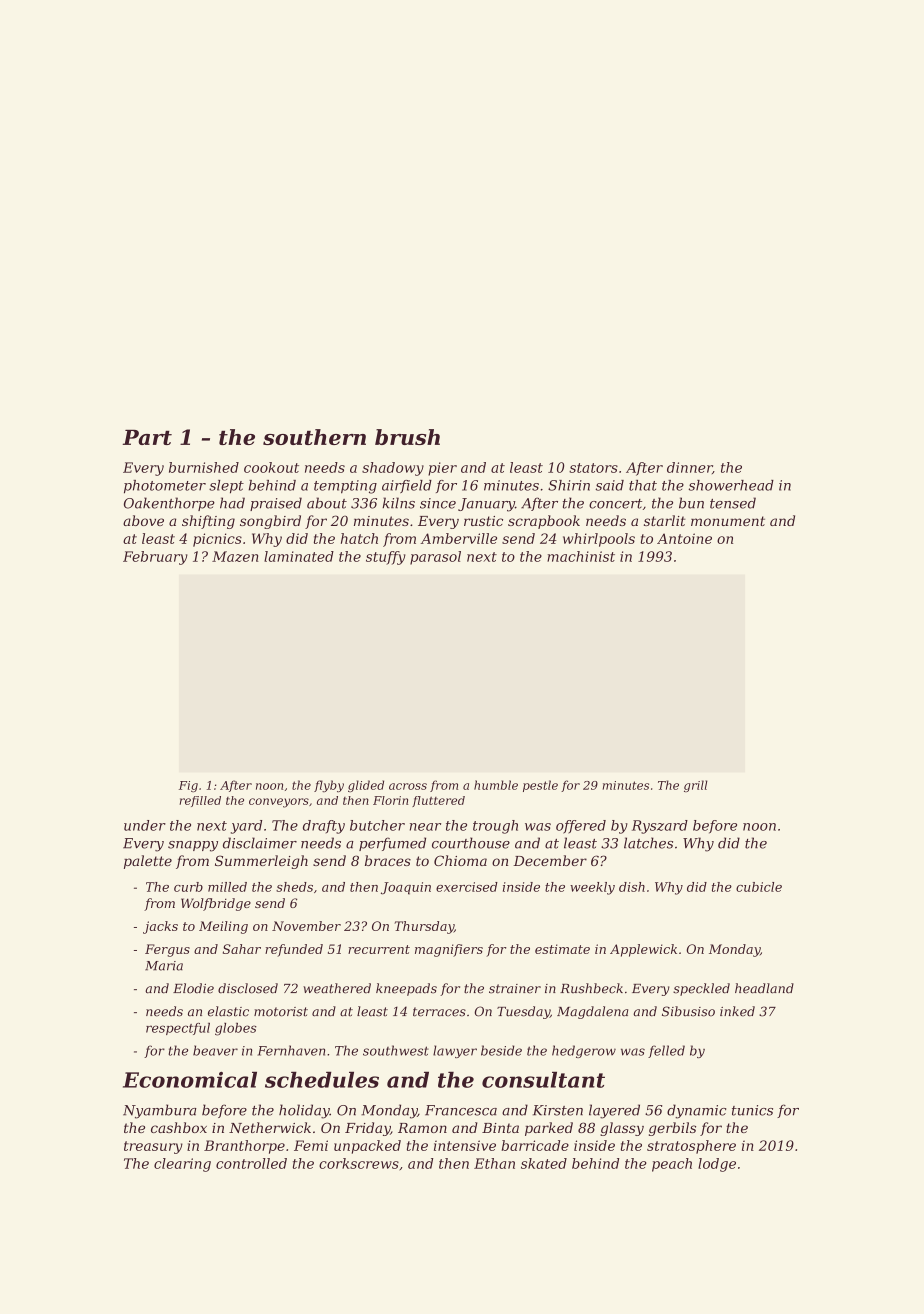 The height and width of the page is (1314, 924). I want to click on Amberville, so click(458, 538).
